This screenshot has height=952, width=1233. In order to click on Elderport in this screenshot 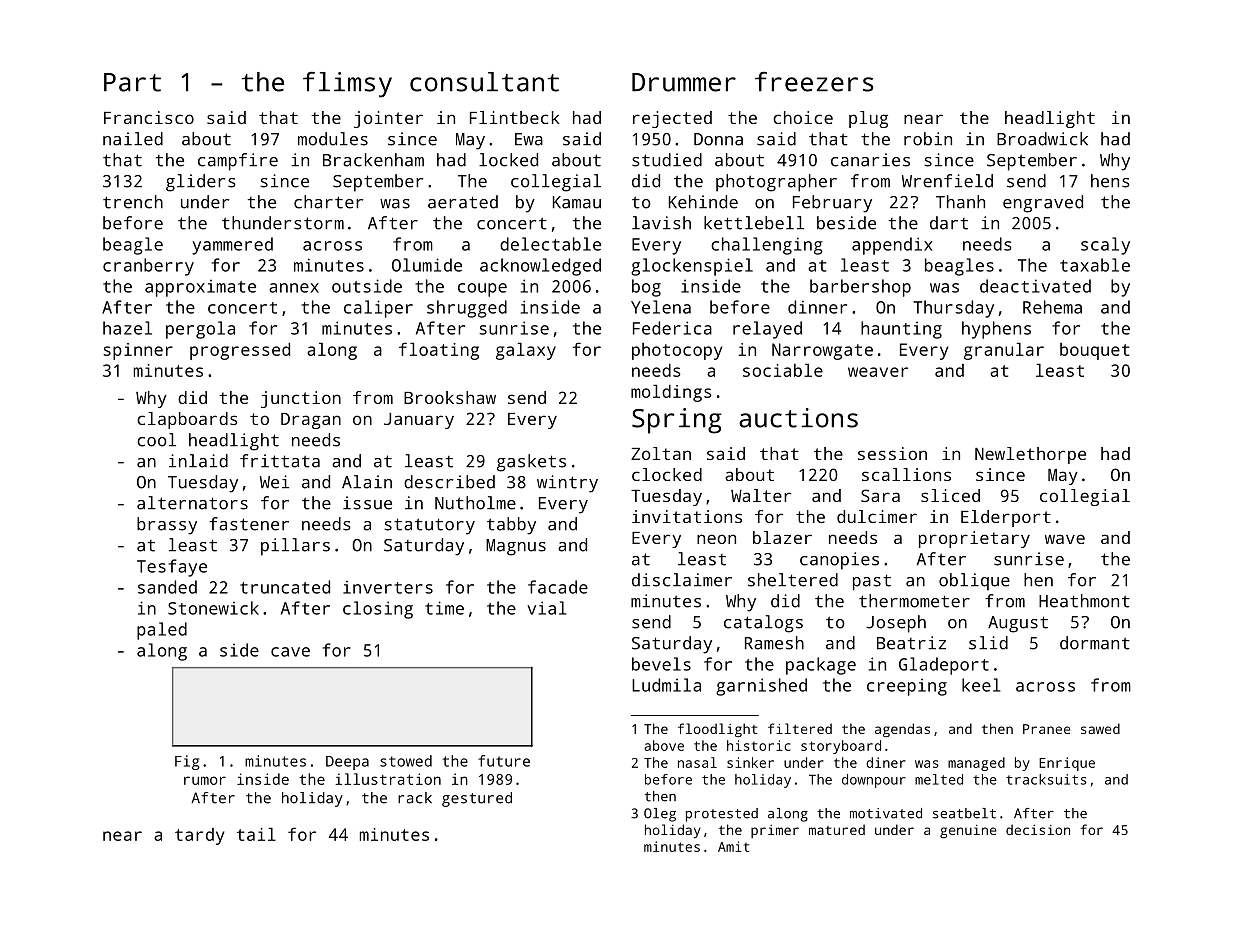, I will do `click(1006, 518)`.
